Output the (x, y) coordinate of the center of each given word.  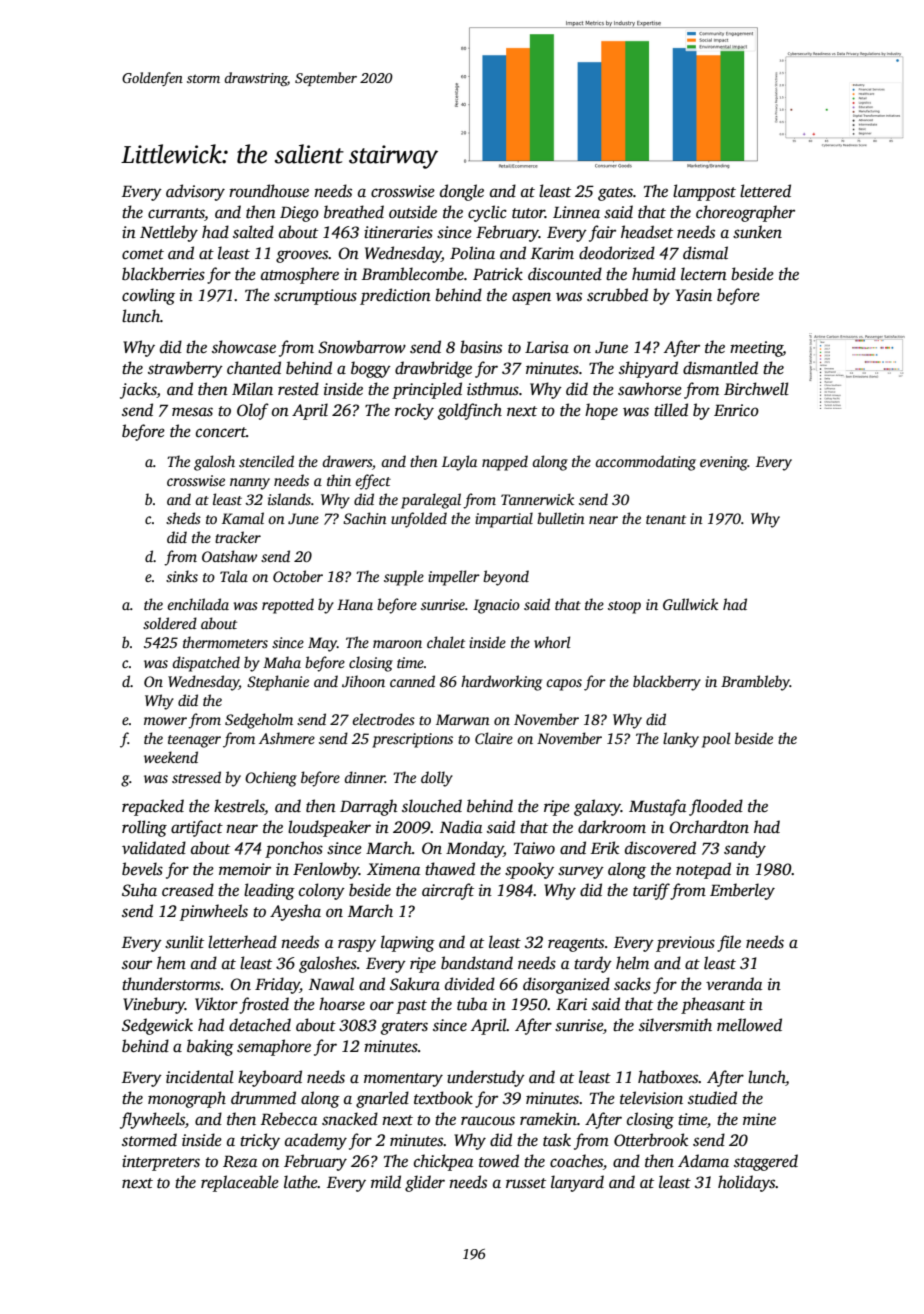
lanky (681, 740)
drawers (347, 461)
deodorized (617, 253)
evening (724, 463)
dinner (365, 777)
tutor (528, 213)
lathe (301, 1182)
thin (339, 480)
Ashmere (287, 738)
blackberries (163, 274)
